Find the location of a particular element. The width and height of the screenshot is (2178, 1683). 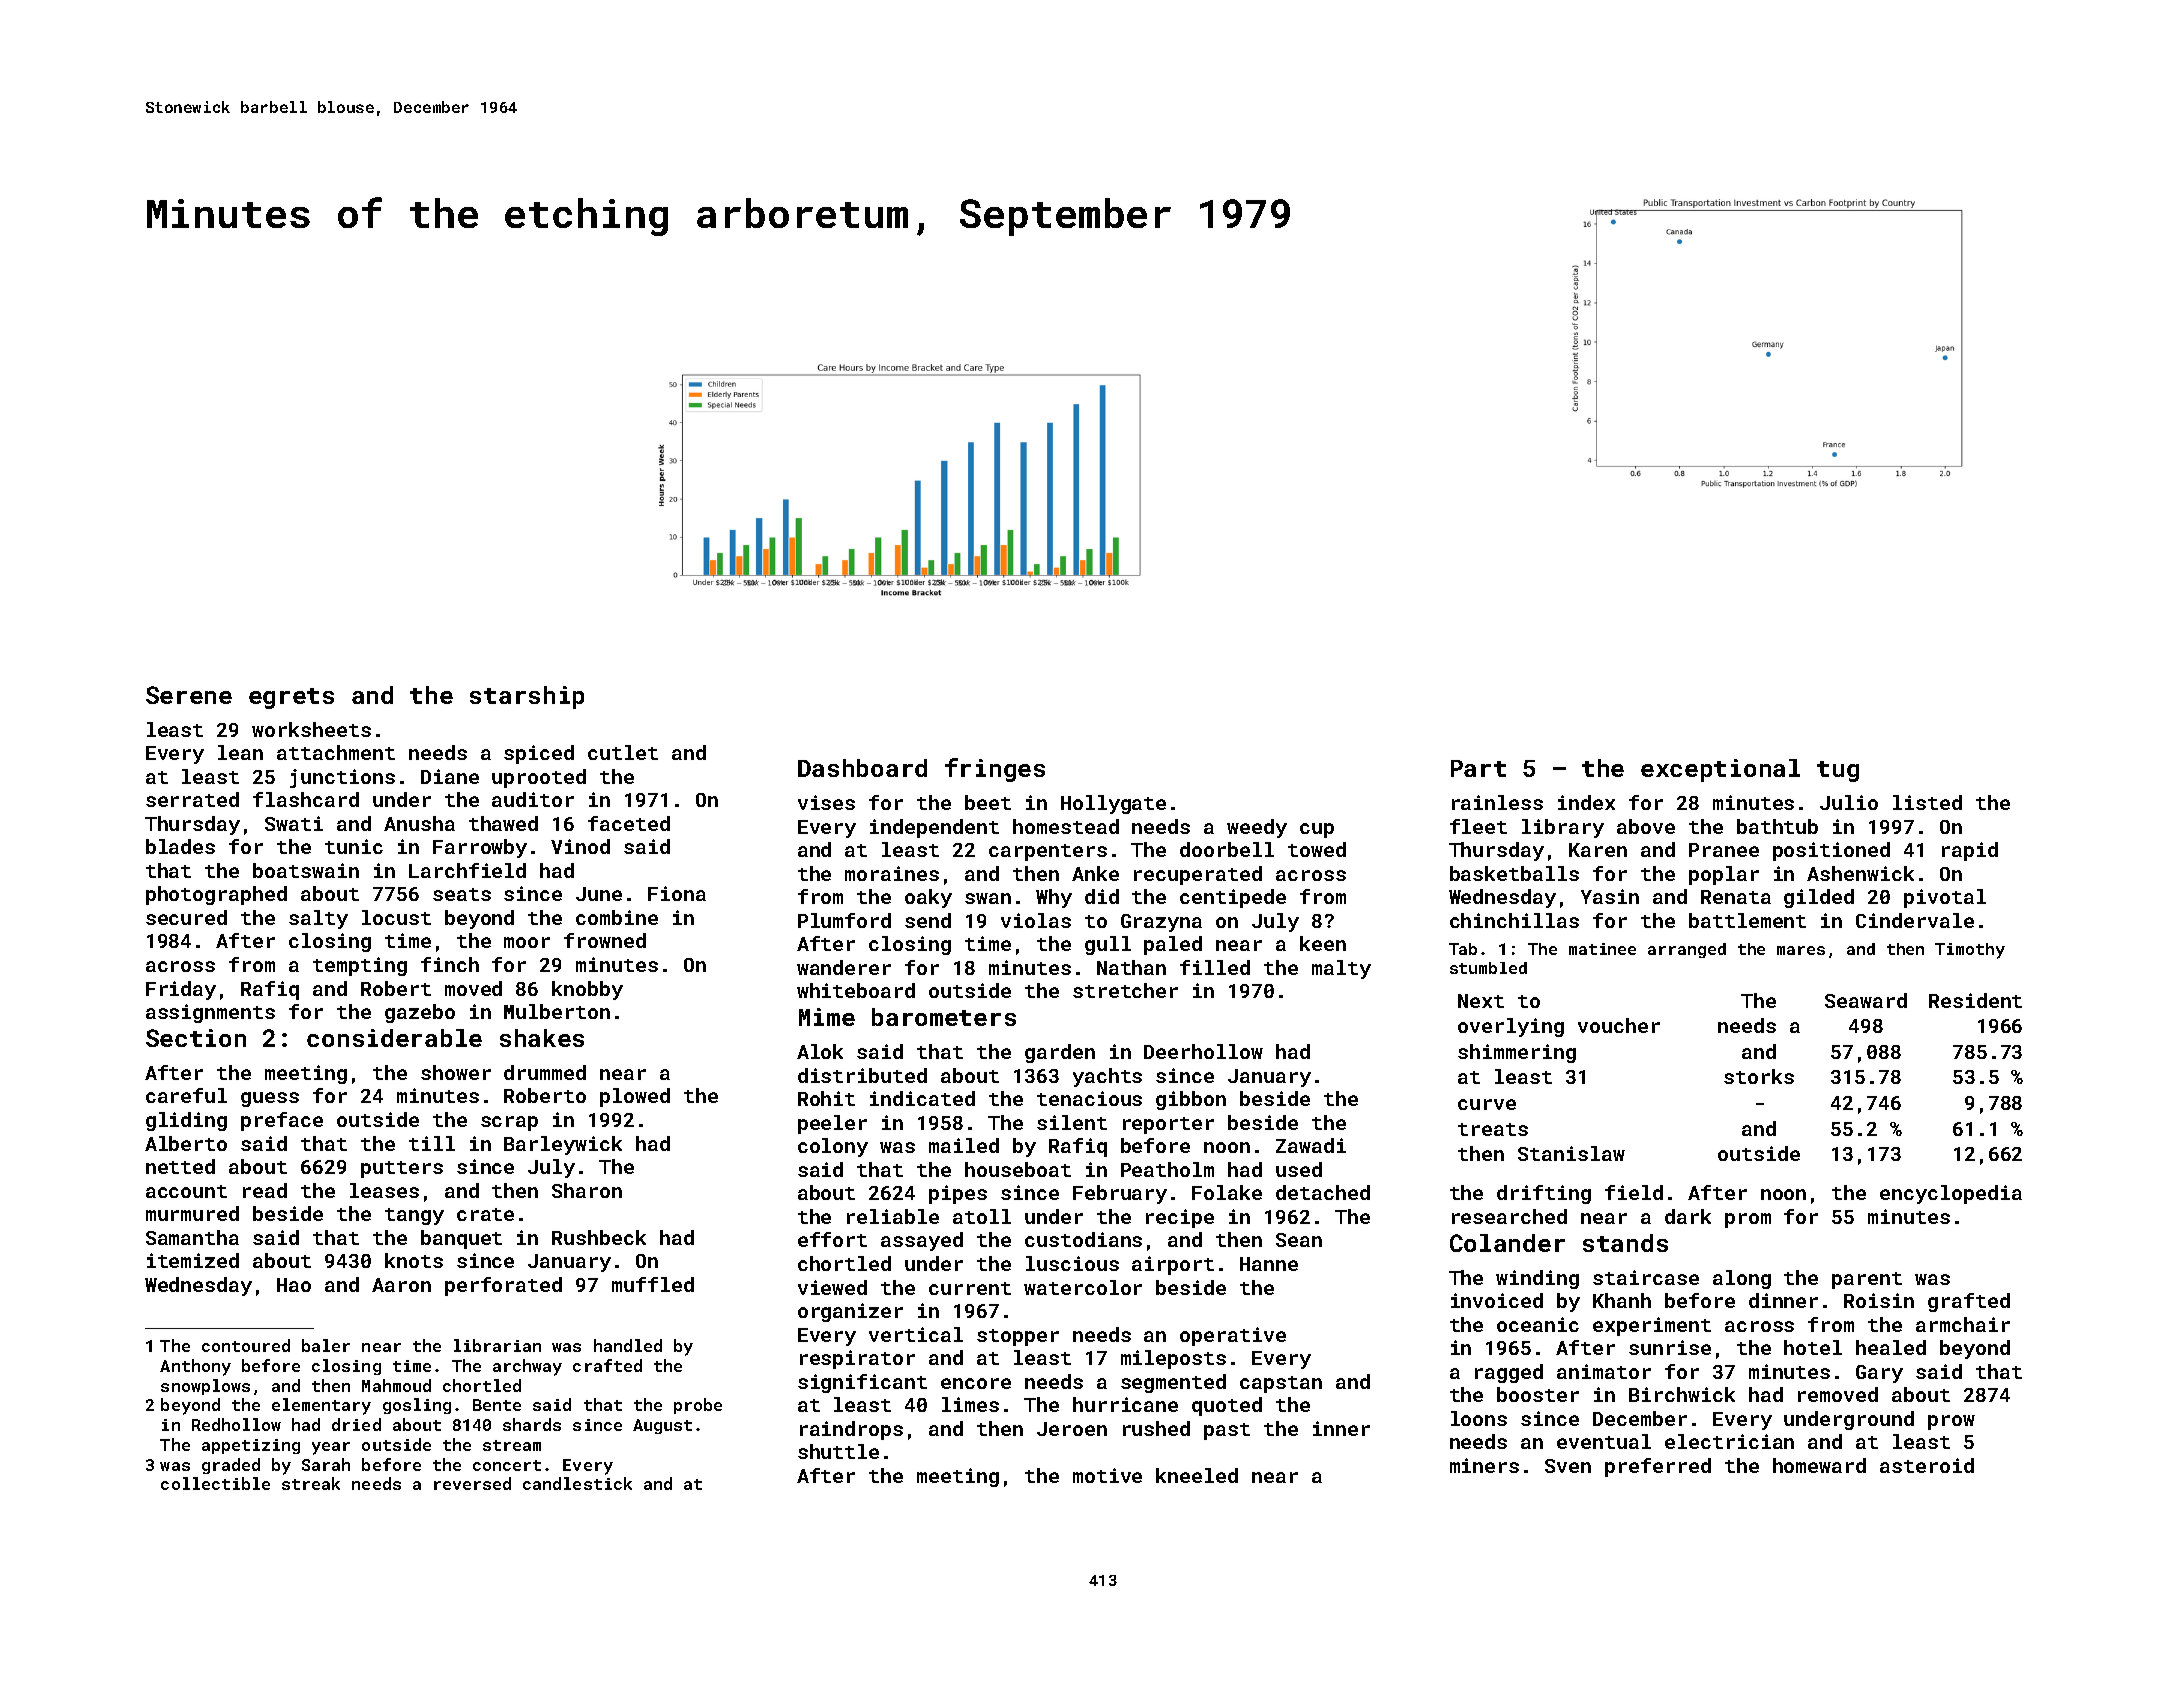

centipede is located at coordinates (1233, 898).
